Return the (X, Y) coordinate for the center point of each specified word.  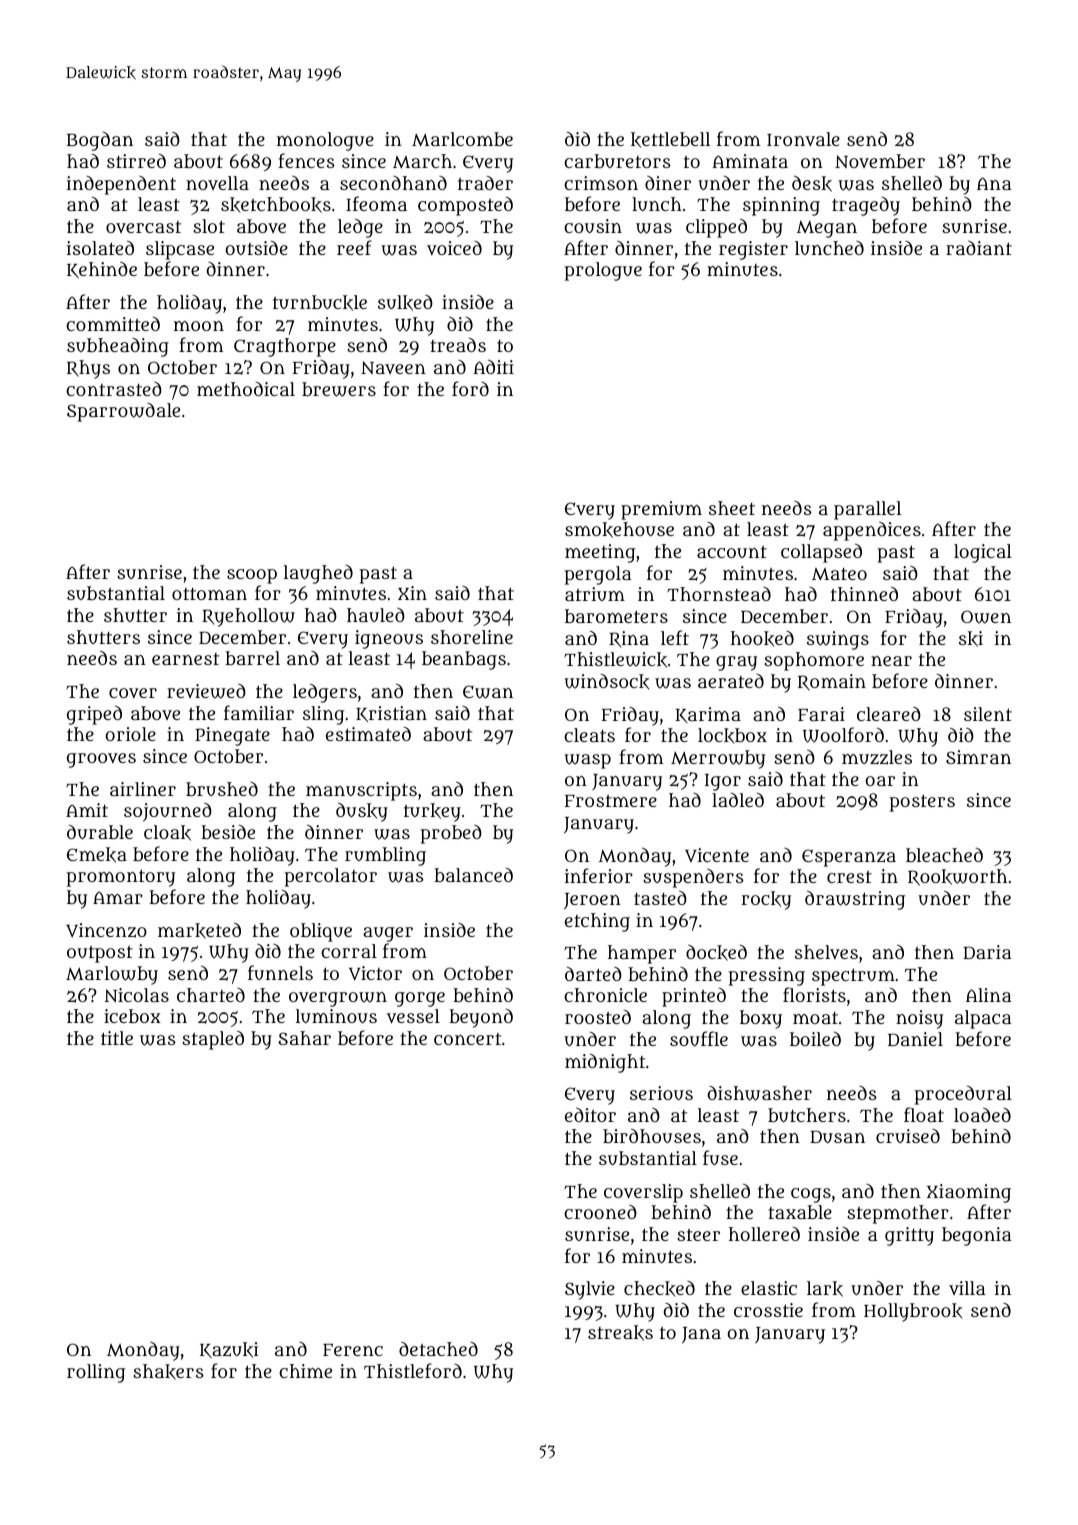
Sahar (304, 1038)
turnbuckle (320, 303)
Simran (978, 757)
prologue (603, 271)
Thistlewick (615, 660)
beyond (481, 1018)
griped (94, 715)
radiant (979, 248)
